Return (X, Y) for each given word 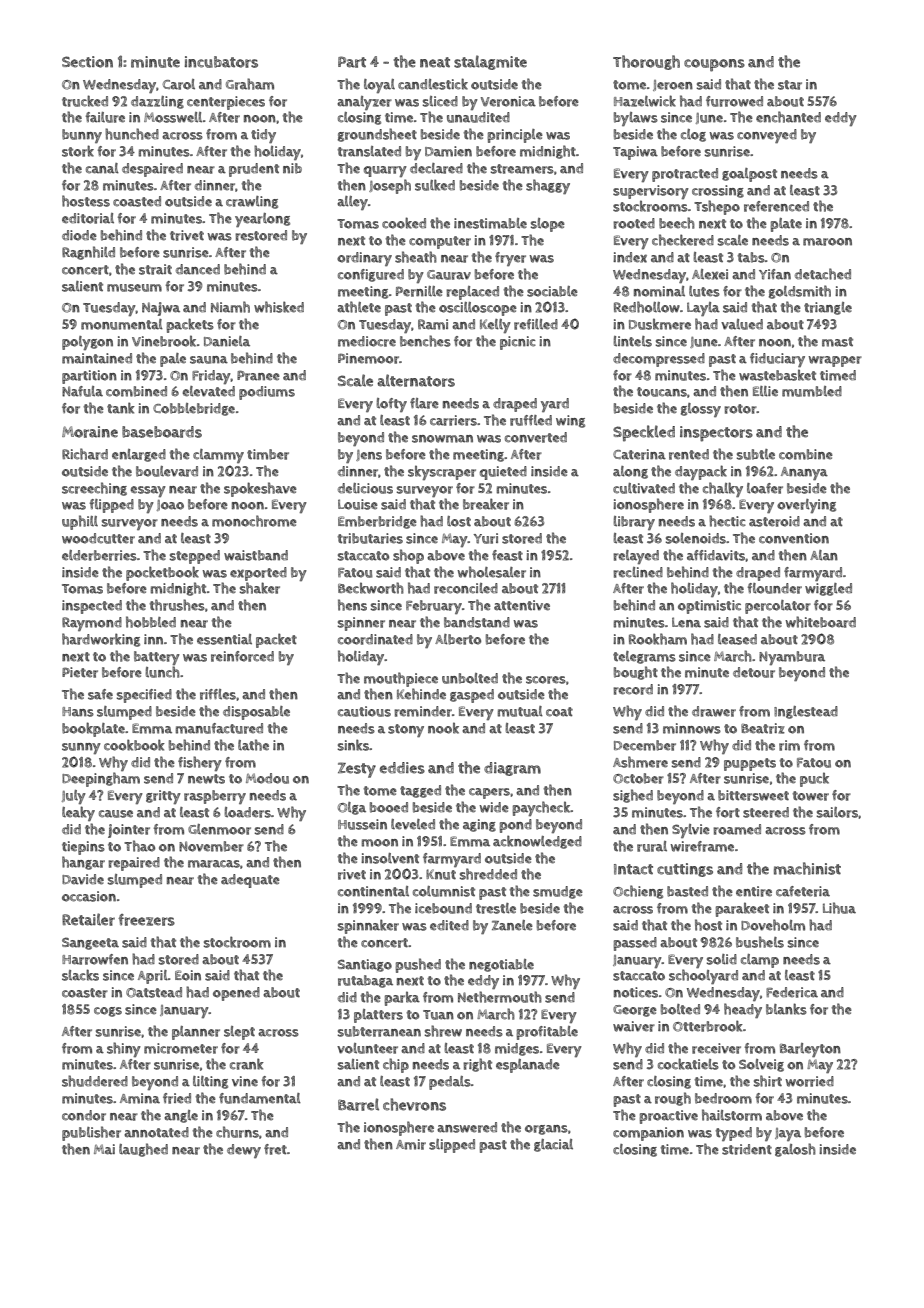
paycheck (541, 808)
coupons (714, 65)
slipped (452, 1146)
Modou (267, 778)
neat (435, 62)
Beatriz (763, 728)
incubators (221, 62)
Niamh (230, 307)
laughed (143, 1150)
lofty (391, 405)
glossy (701, 410)
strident (747, 1149)
